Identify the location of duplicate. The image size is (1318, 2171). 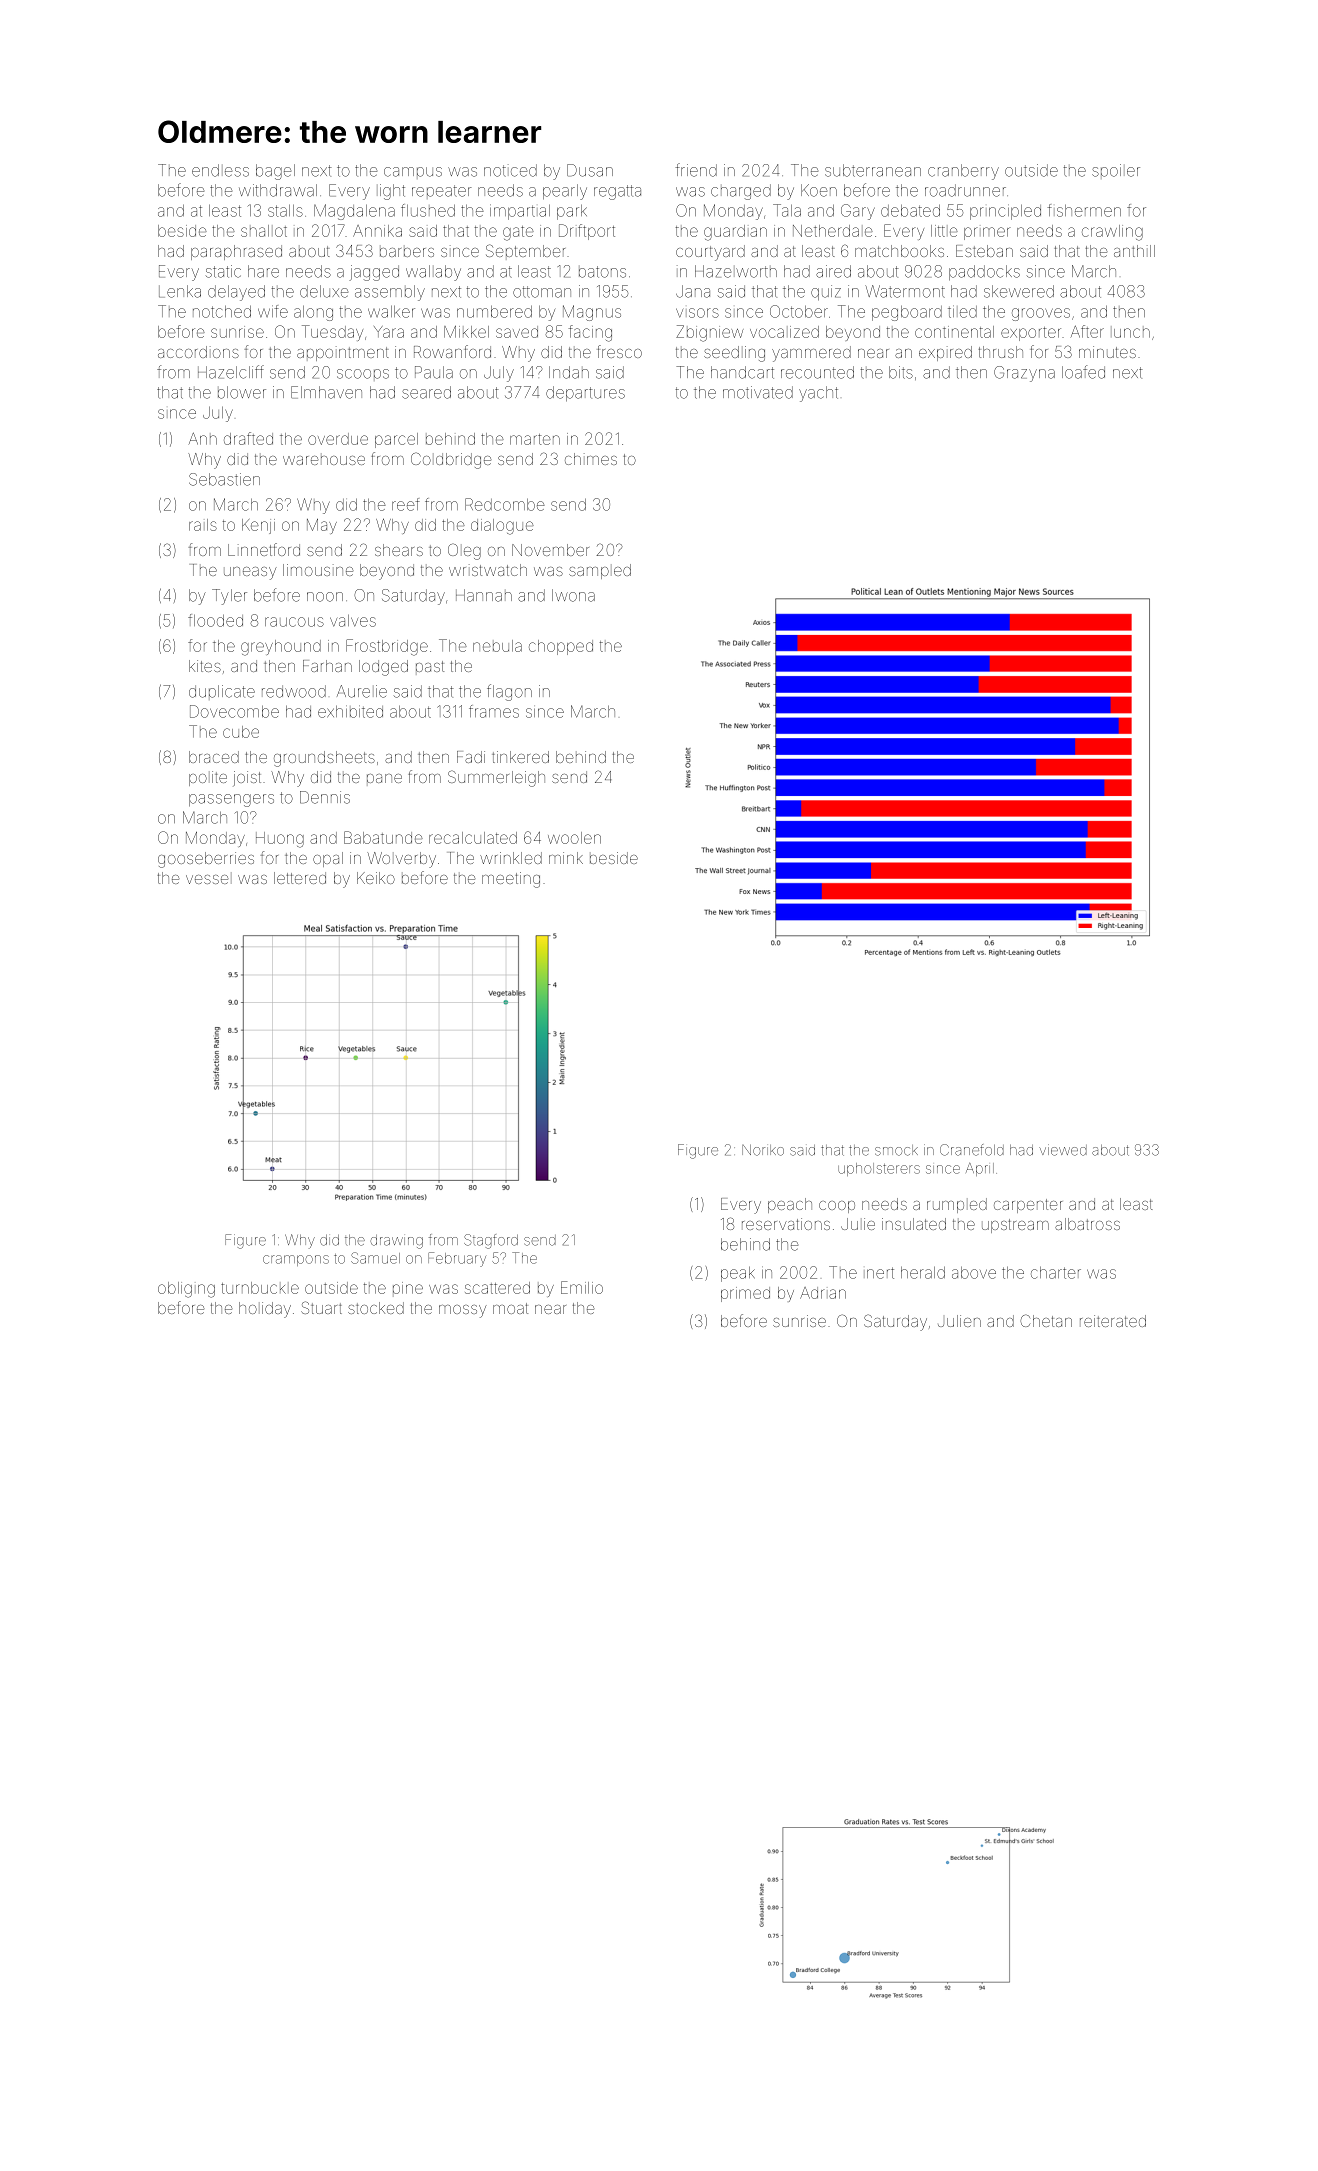
(222, 691).
